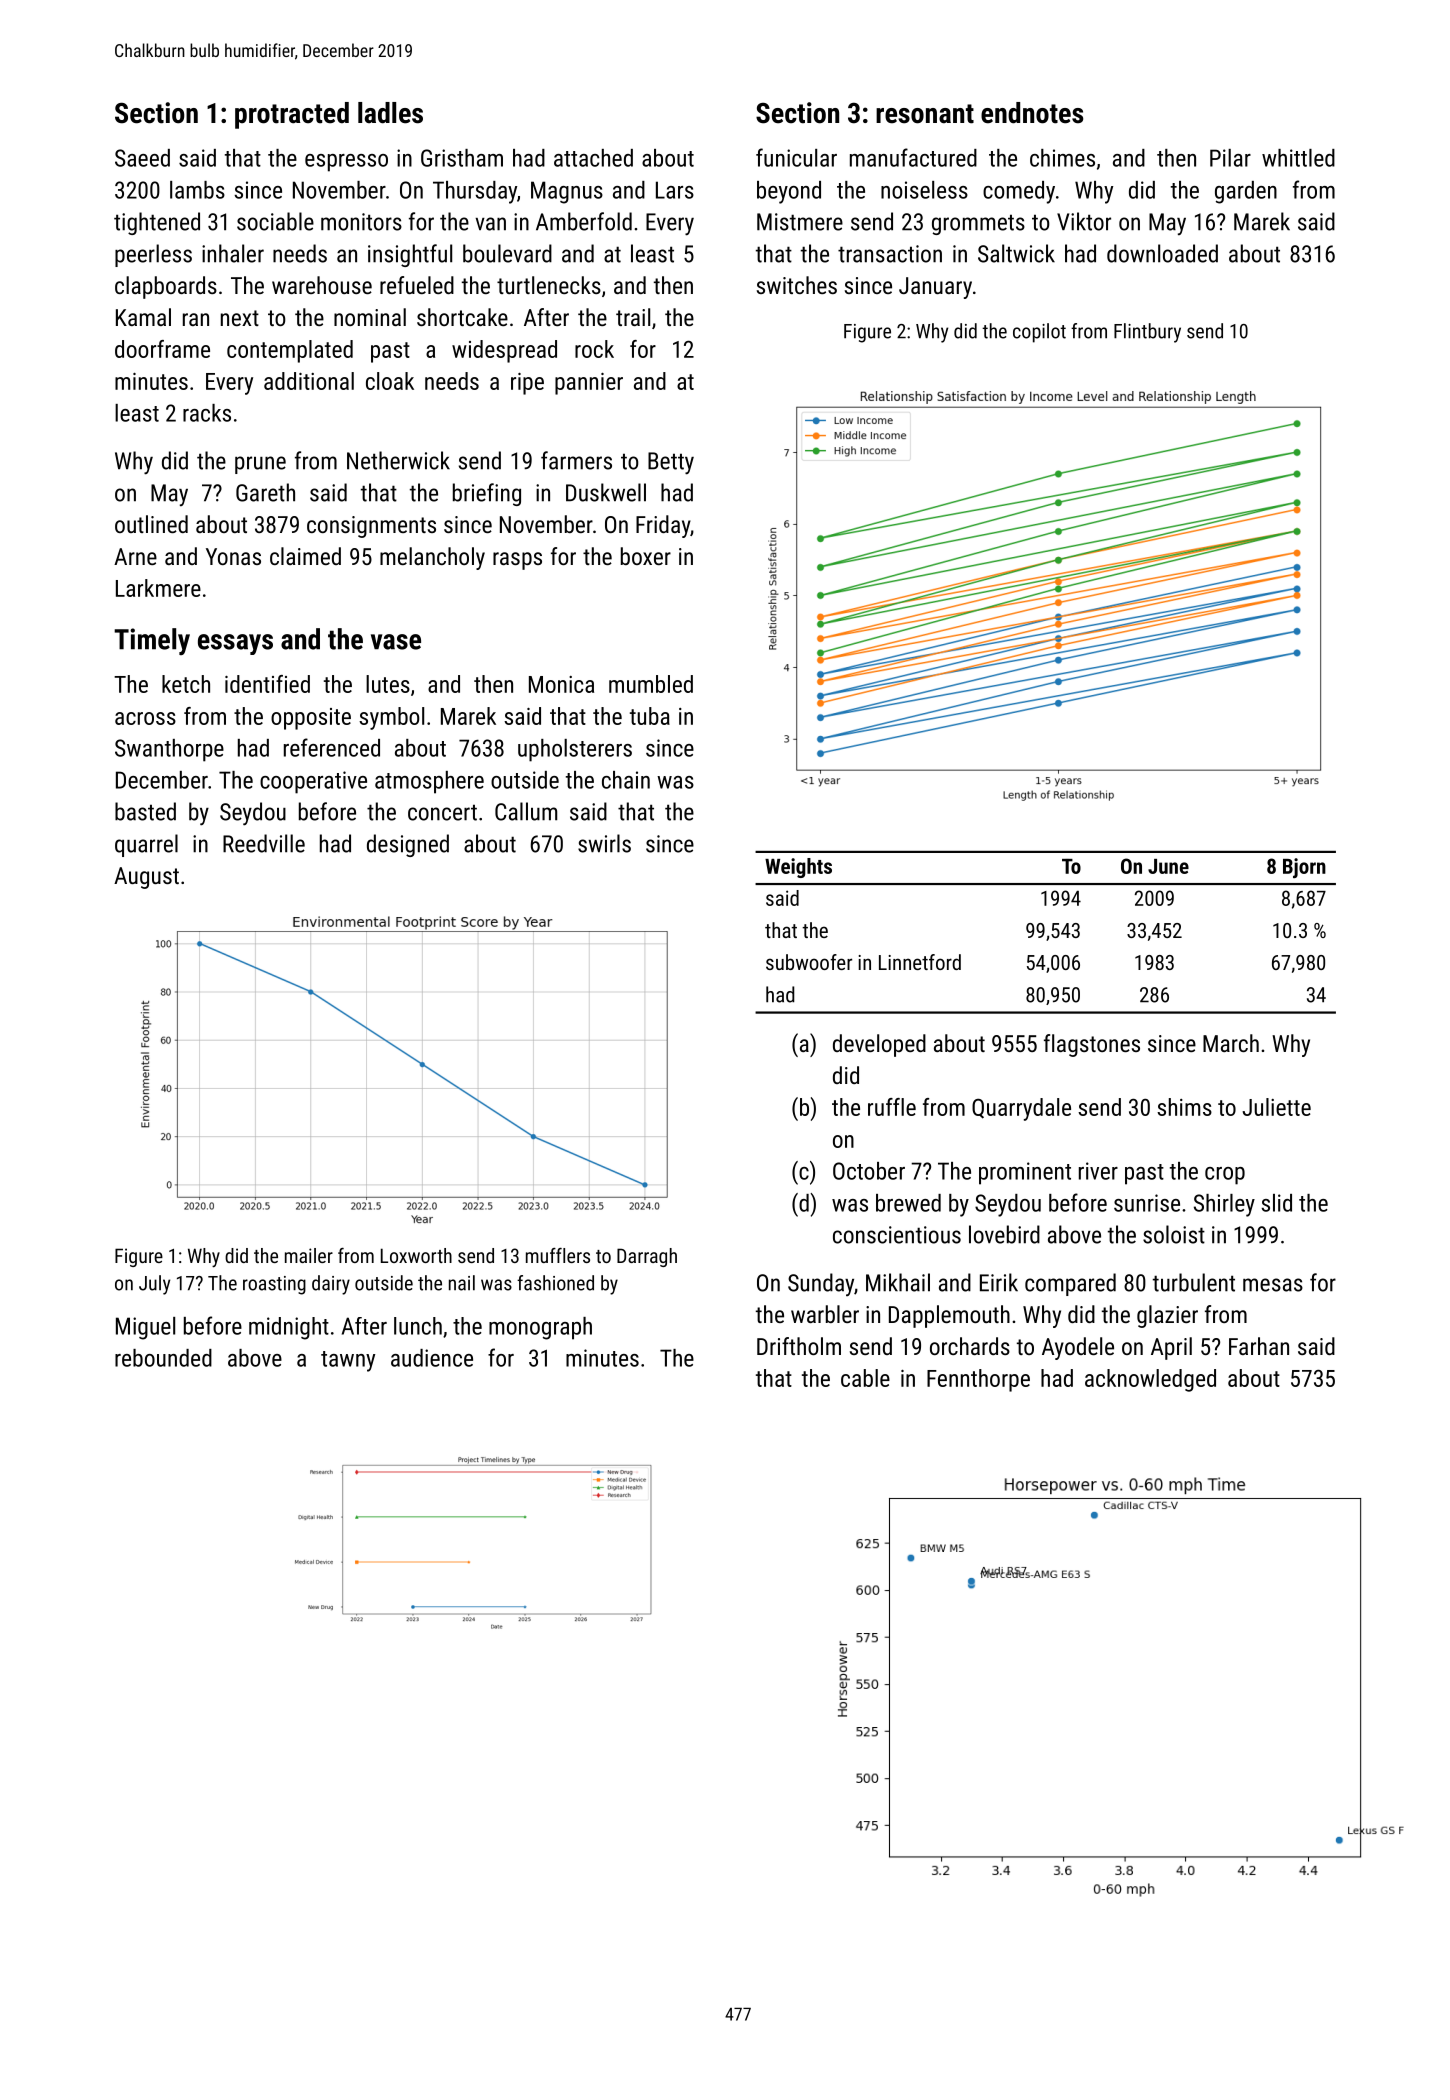 The height and width of the document is (2100, 1450). I want to click on quarrel, so click(146, 845).
